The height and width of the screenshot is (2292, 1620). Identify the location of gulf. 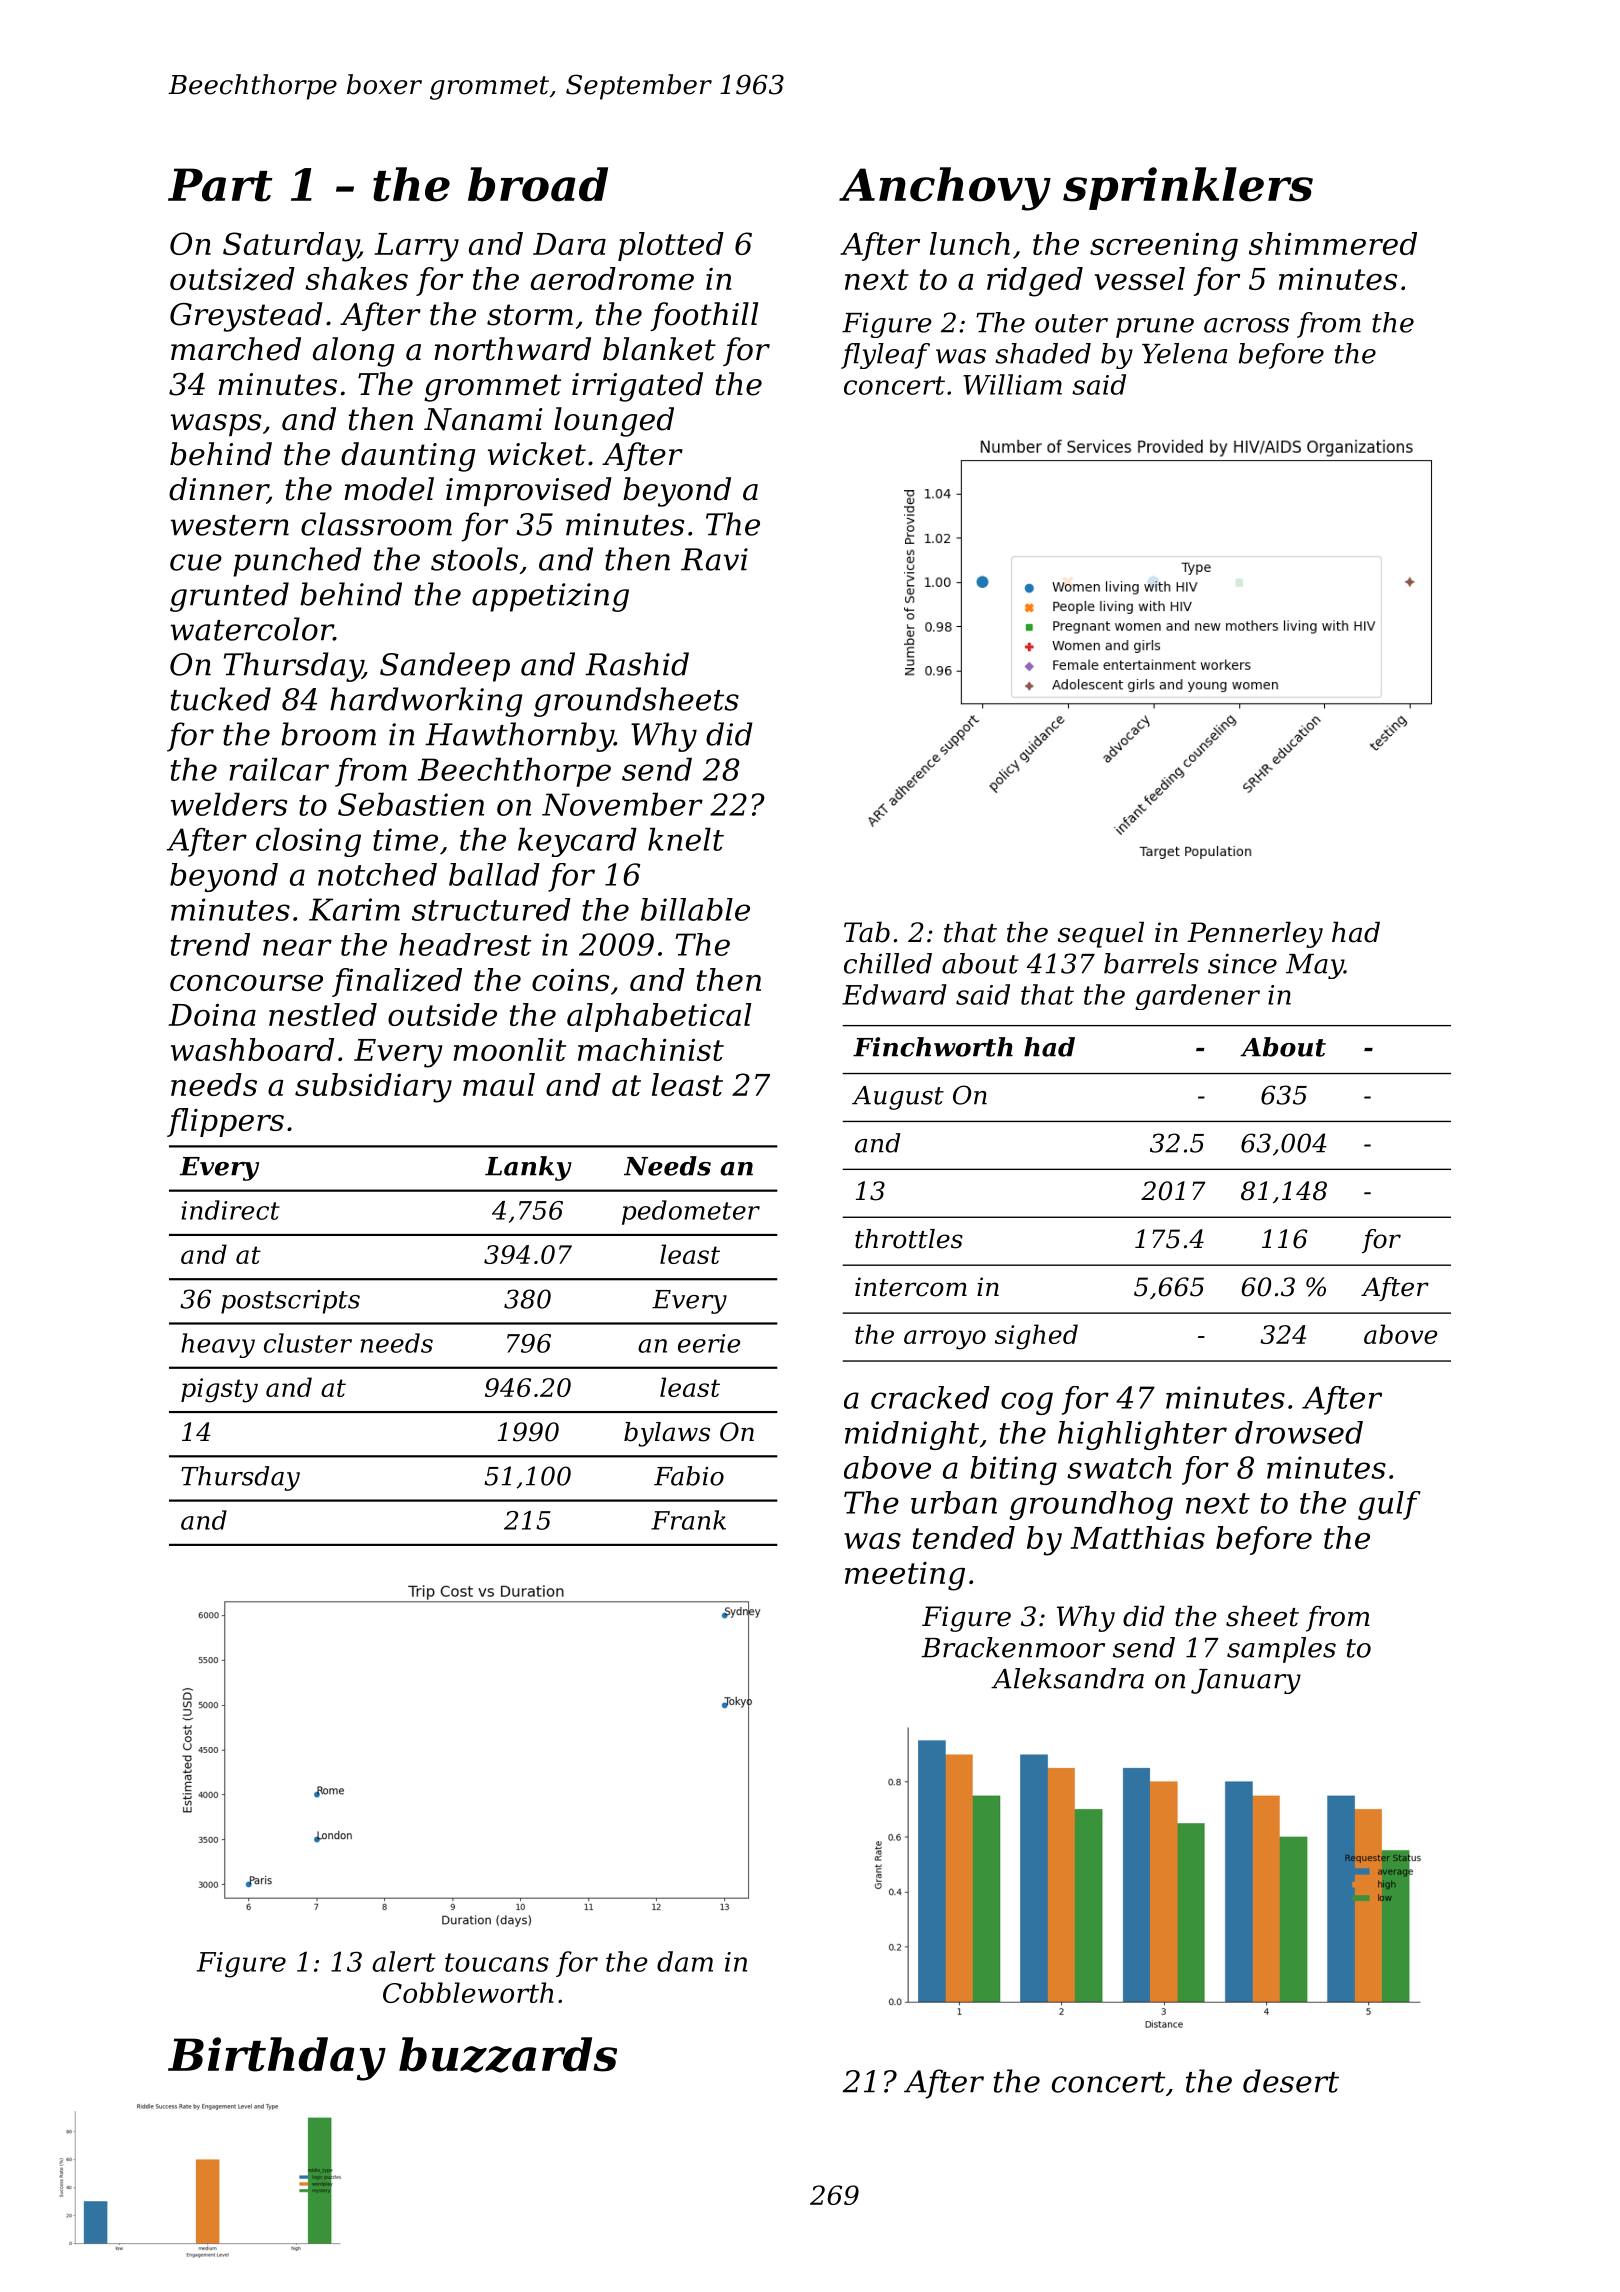
(1389, 1505).
